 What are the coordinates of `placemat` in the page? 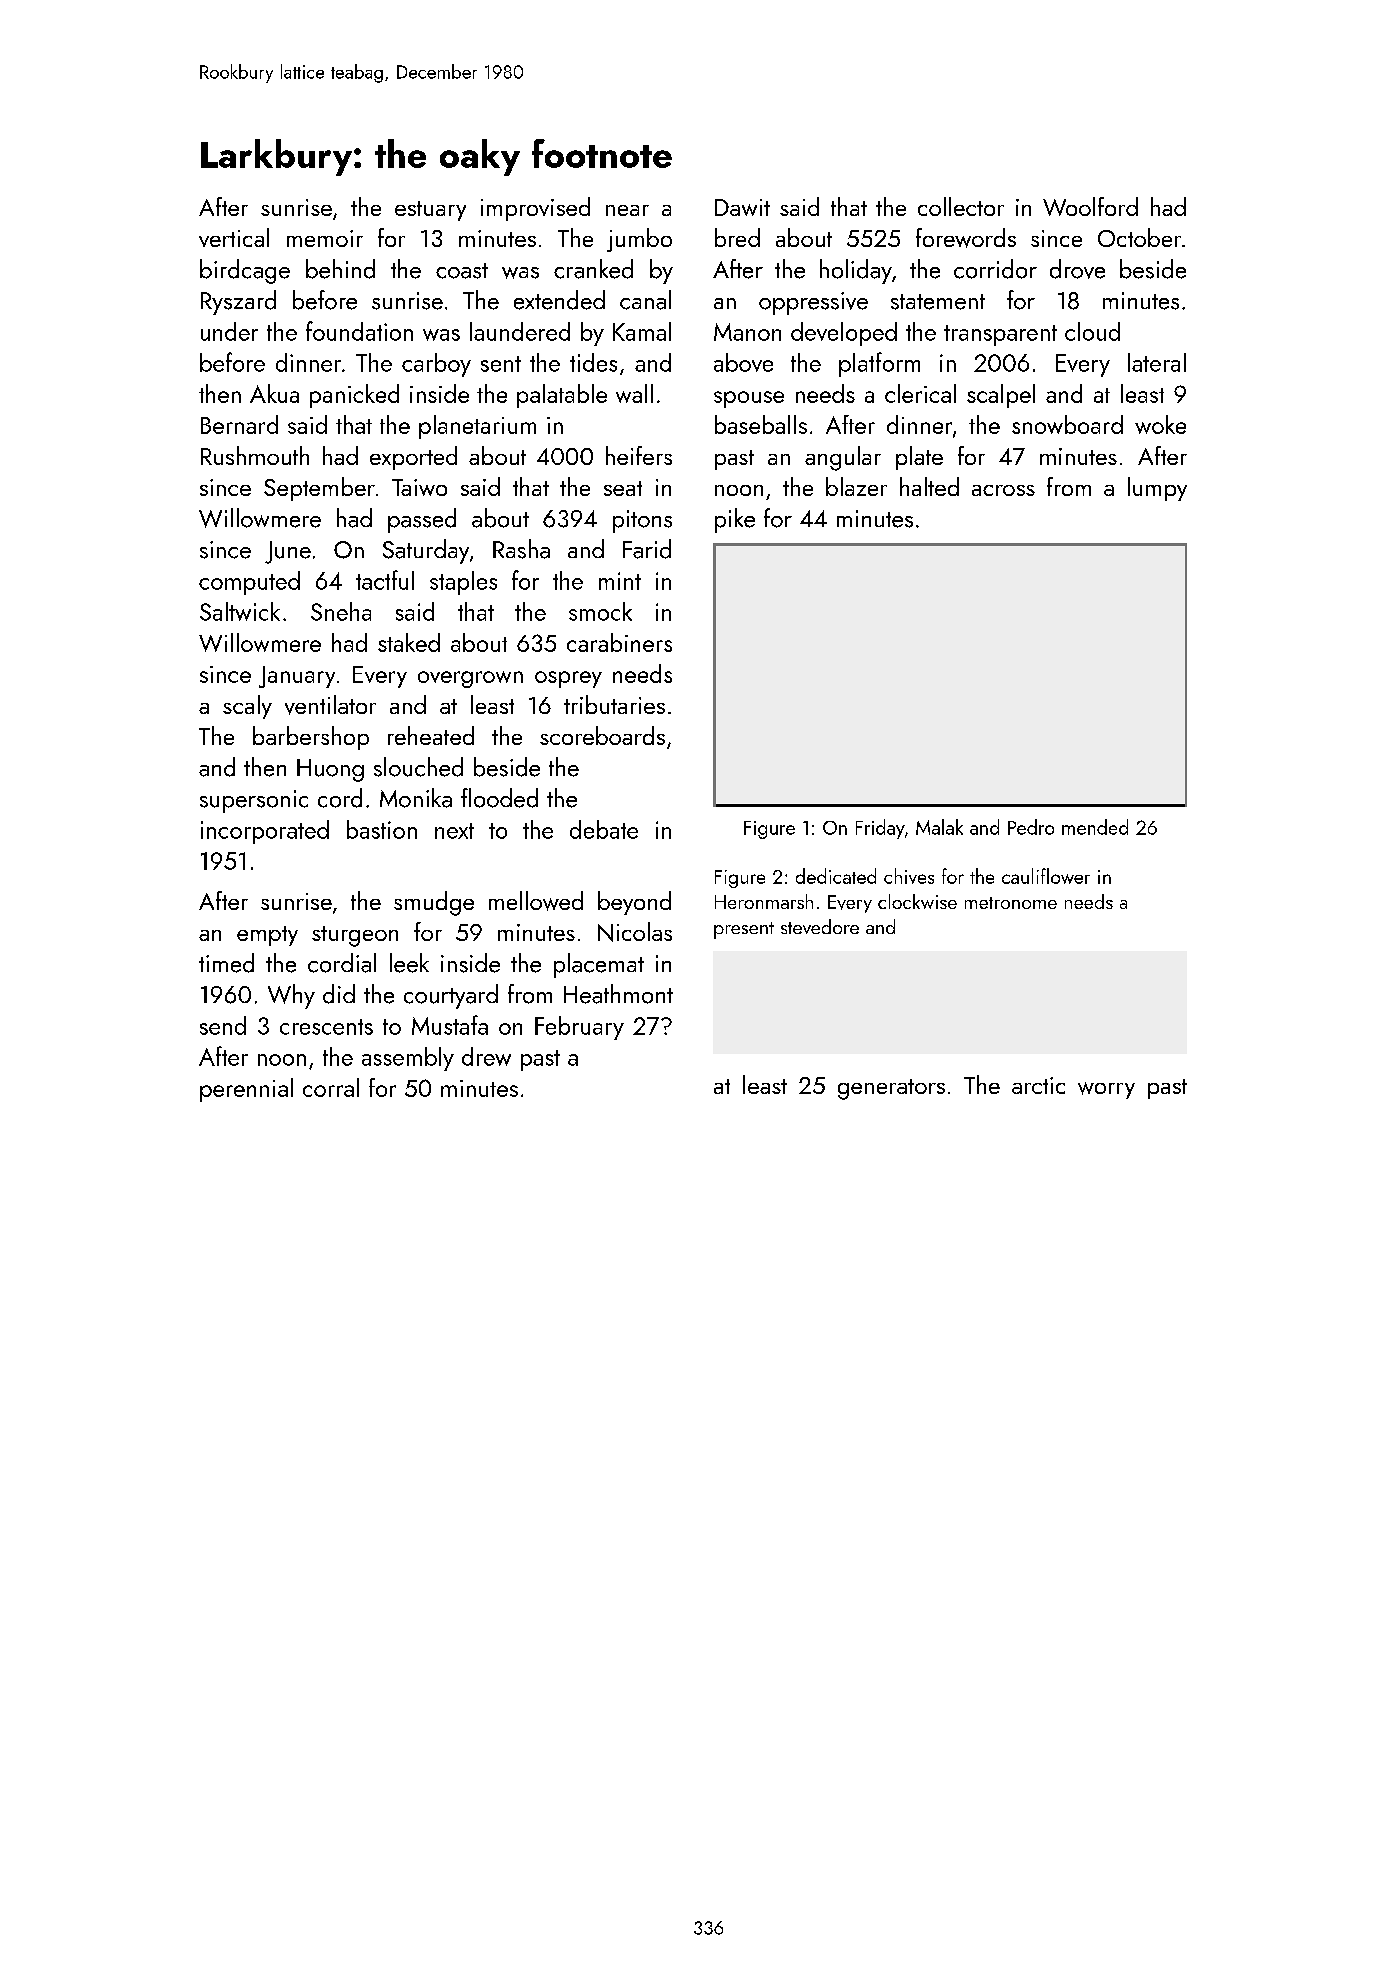 It's located at (599, 965).
